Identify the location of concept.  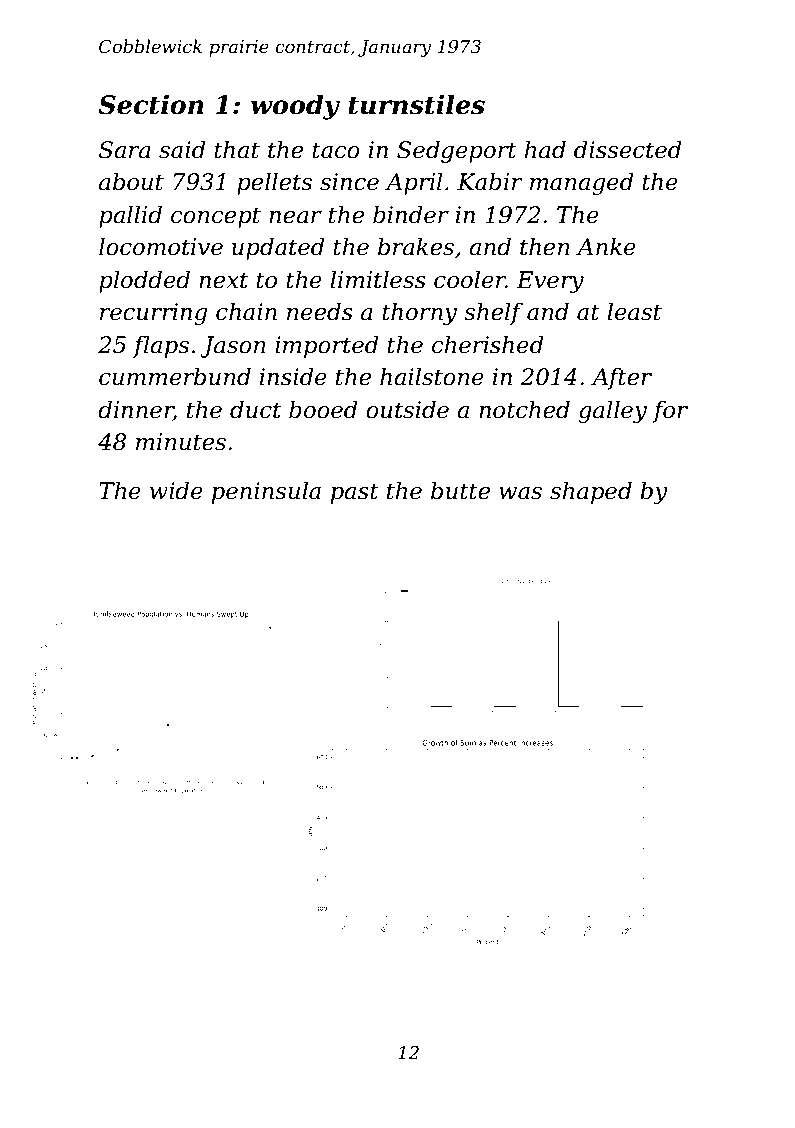
(216, 217).
